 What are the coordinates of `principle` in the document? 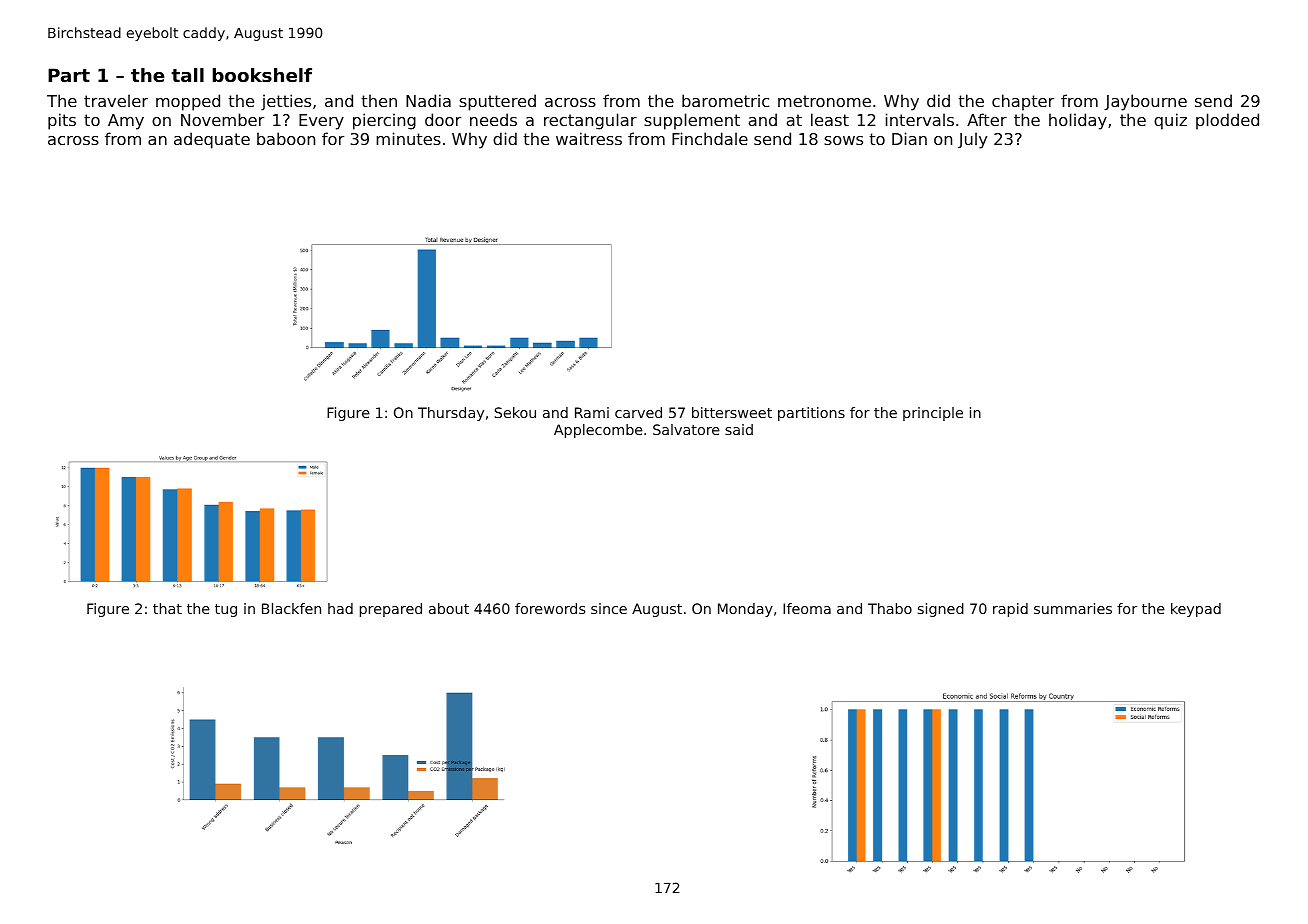 It's located at (933, 414).
